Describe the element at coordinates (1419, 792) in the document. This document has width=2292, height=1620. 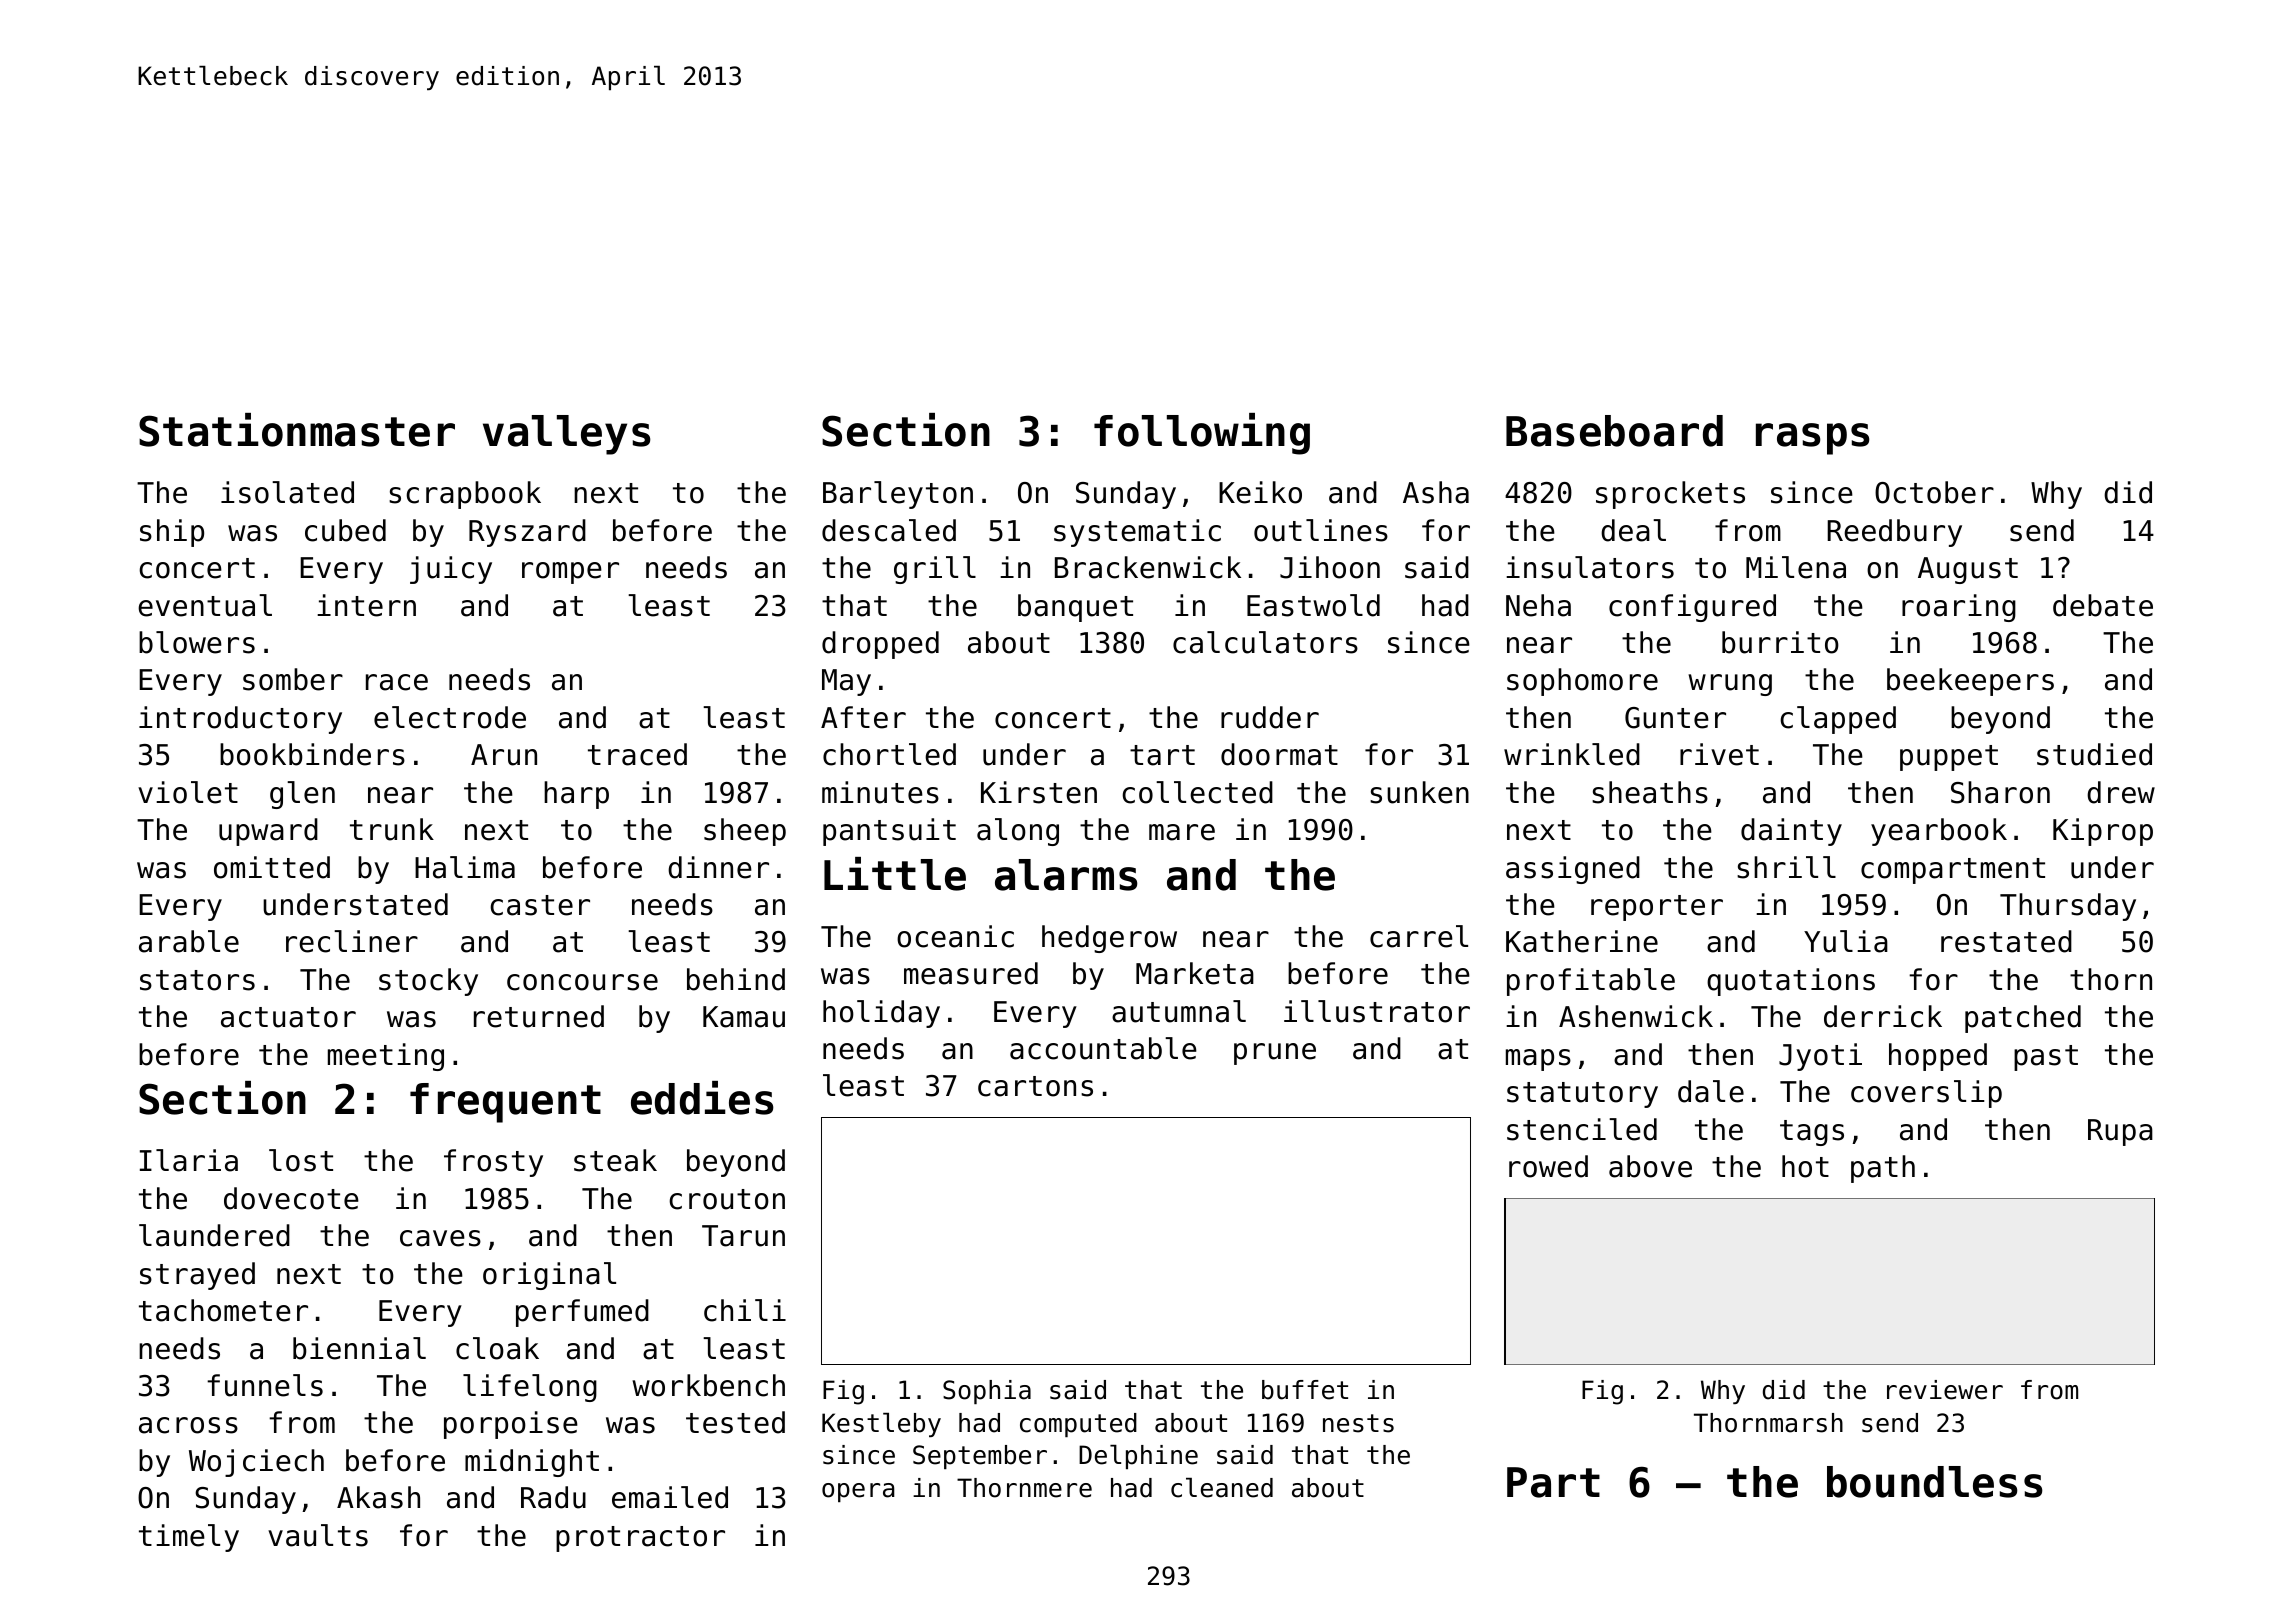
I see `sunken` at that location.
